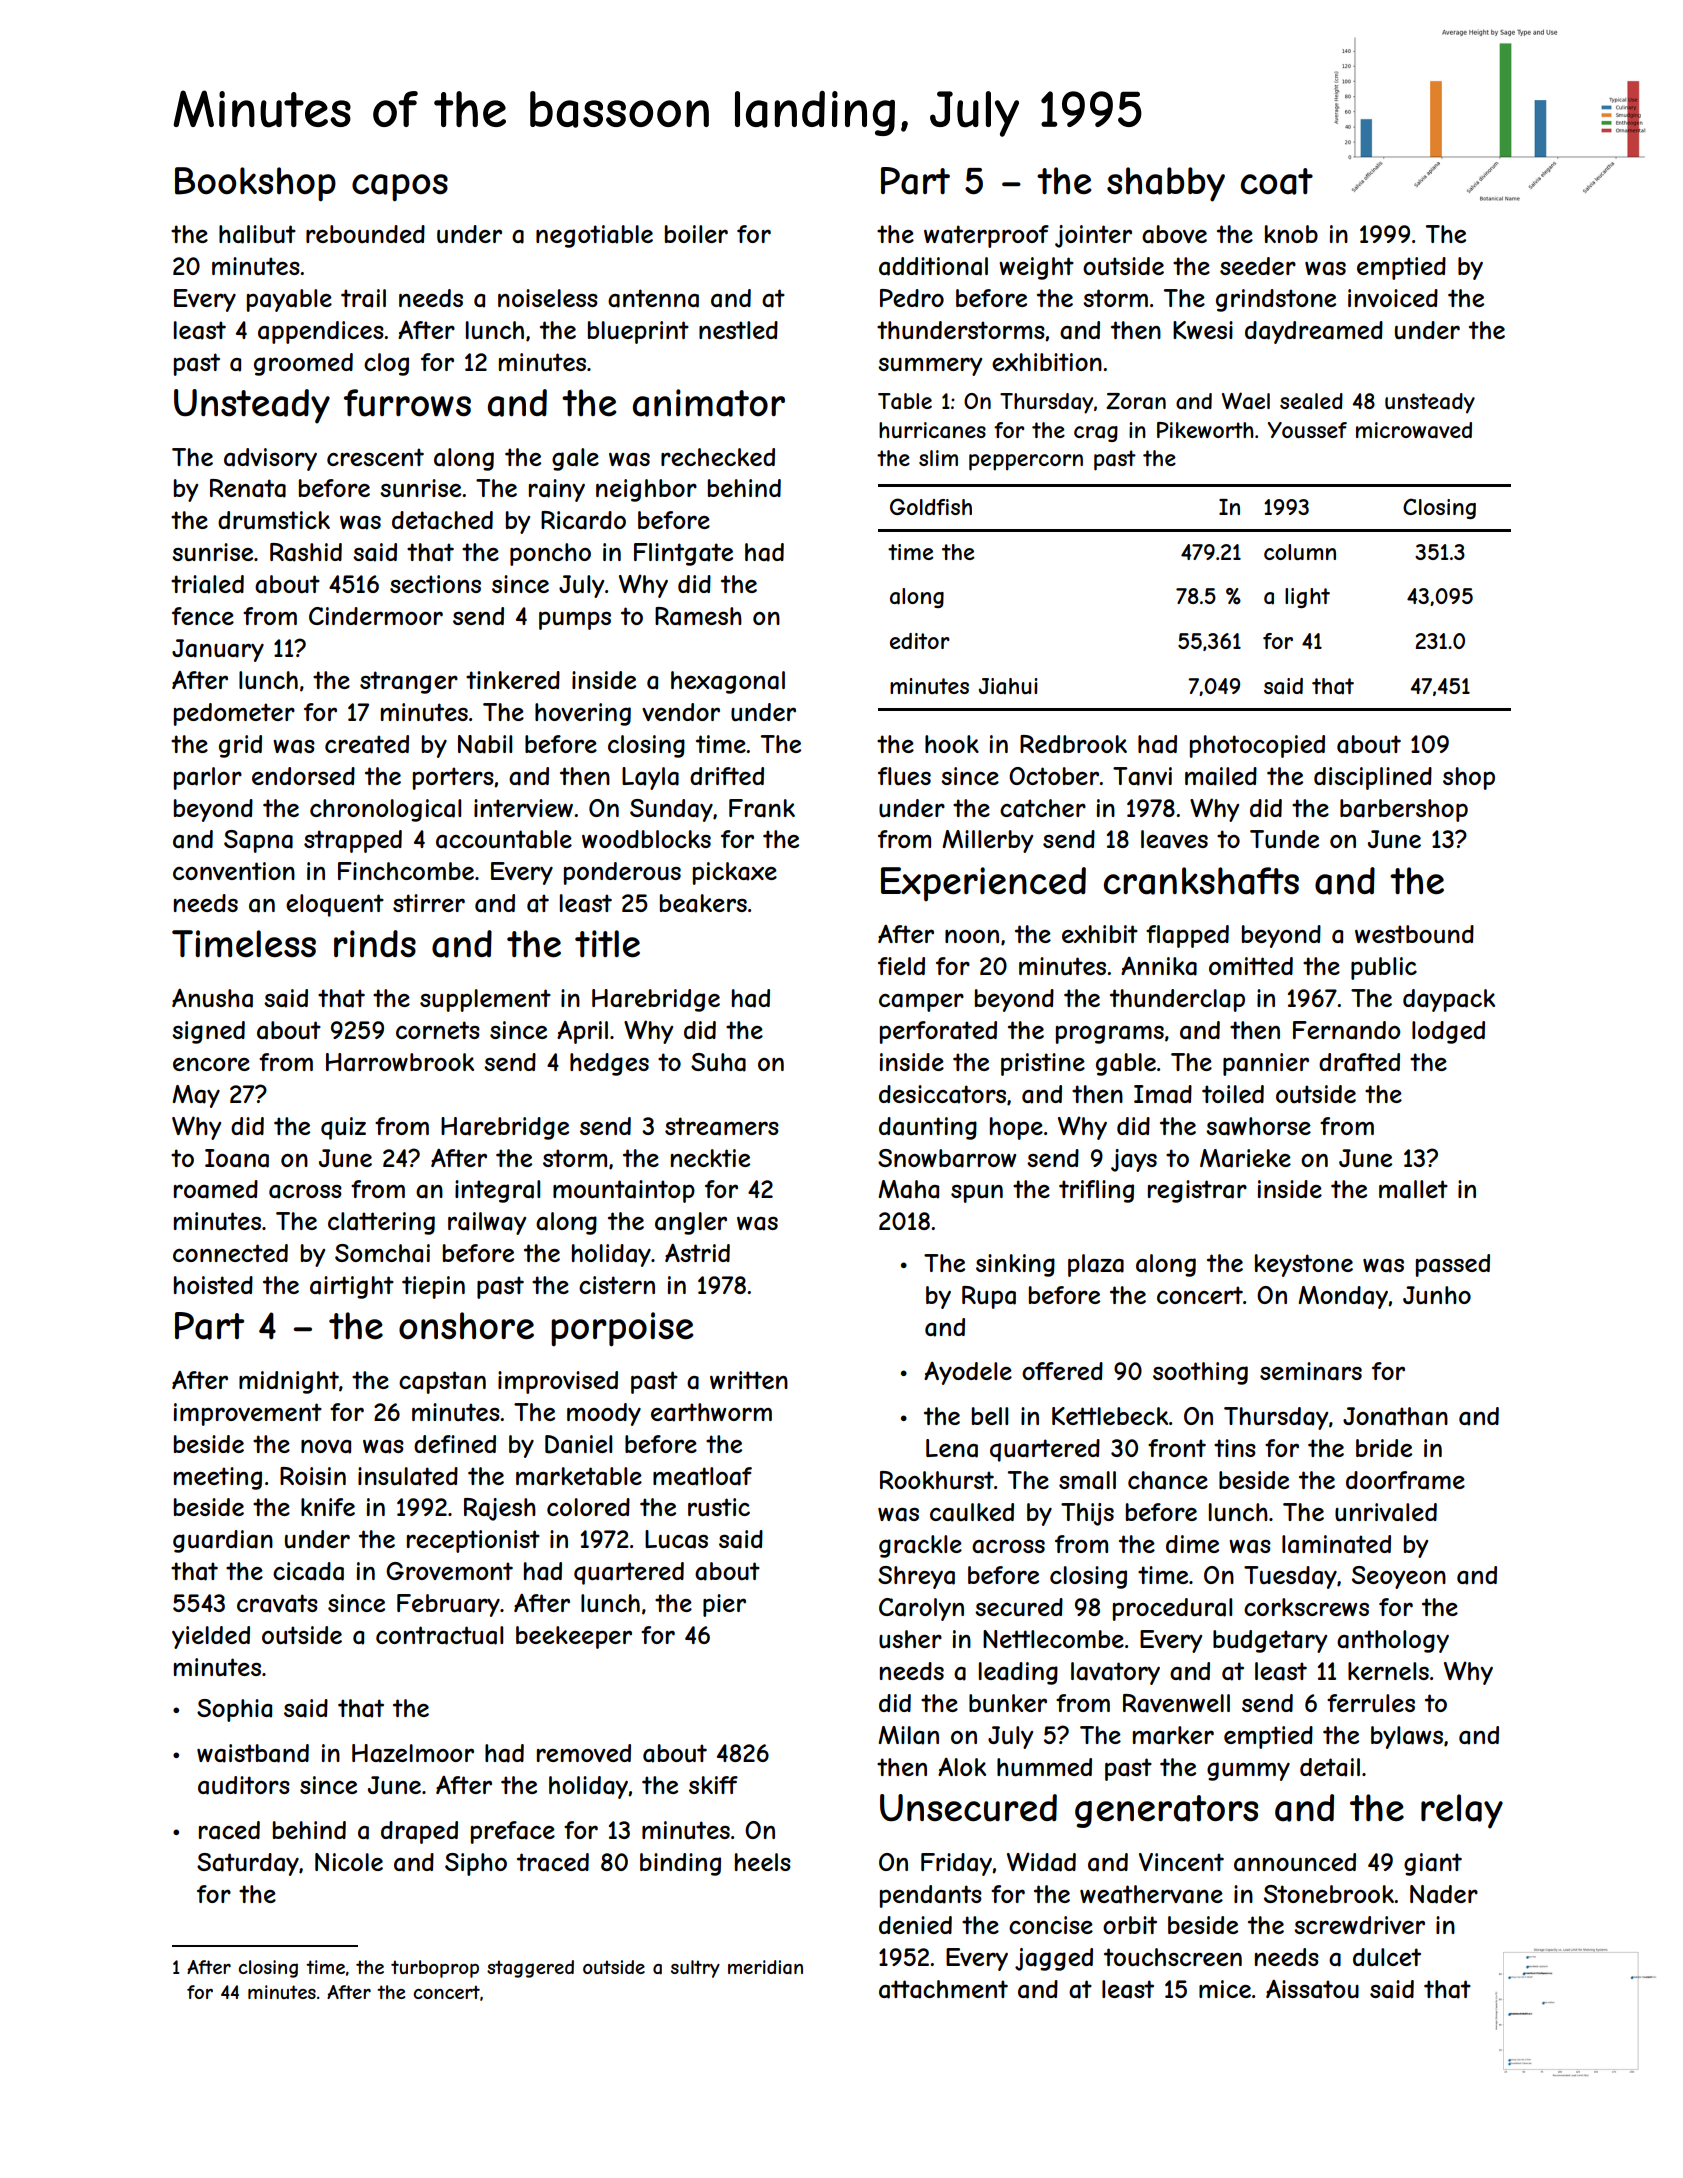 The width and height of the image is (1683, 2178). What do you see at coordinates (763, 1862) in the image?
I see `heels` at bounding box center [763, 1862].
